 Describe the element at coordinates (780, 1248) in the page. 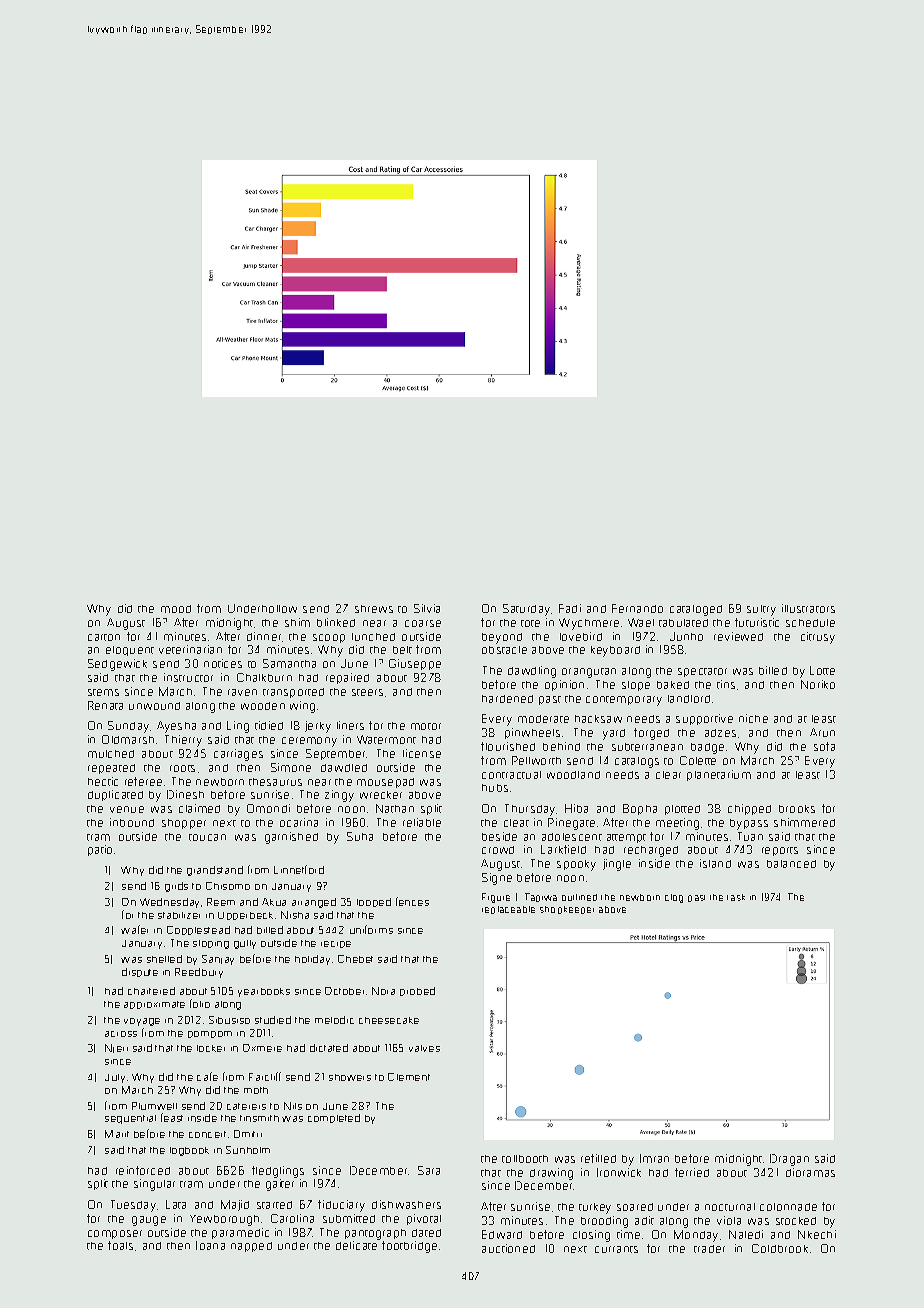

I see `Coldbrook` at that location.
